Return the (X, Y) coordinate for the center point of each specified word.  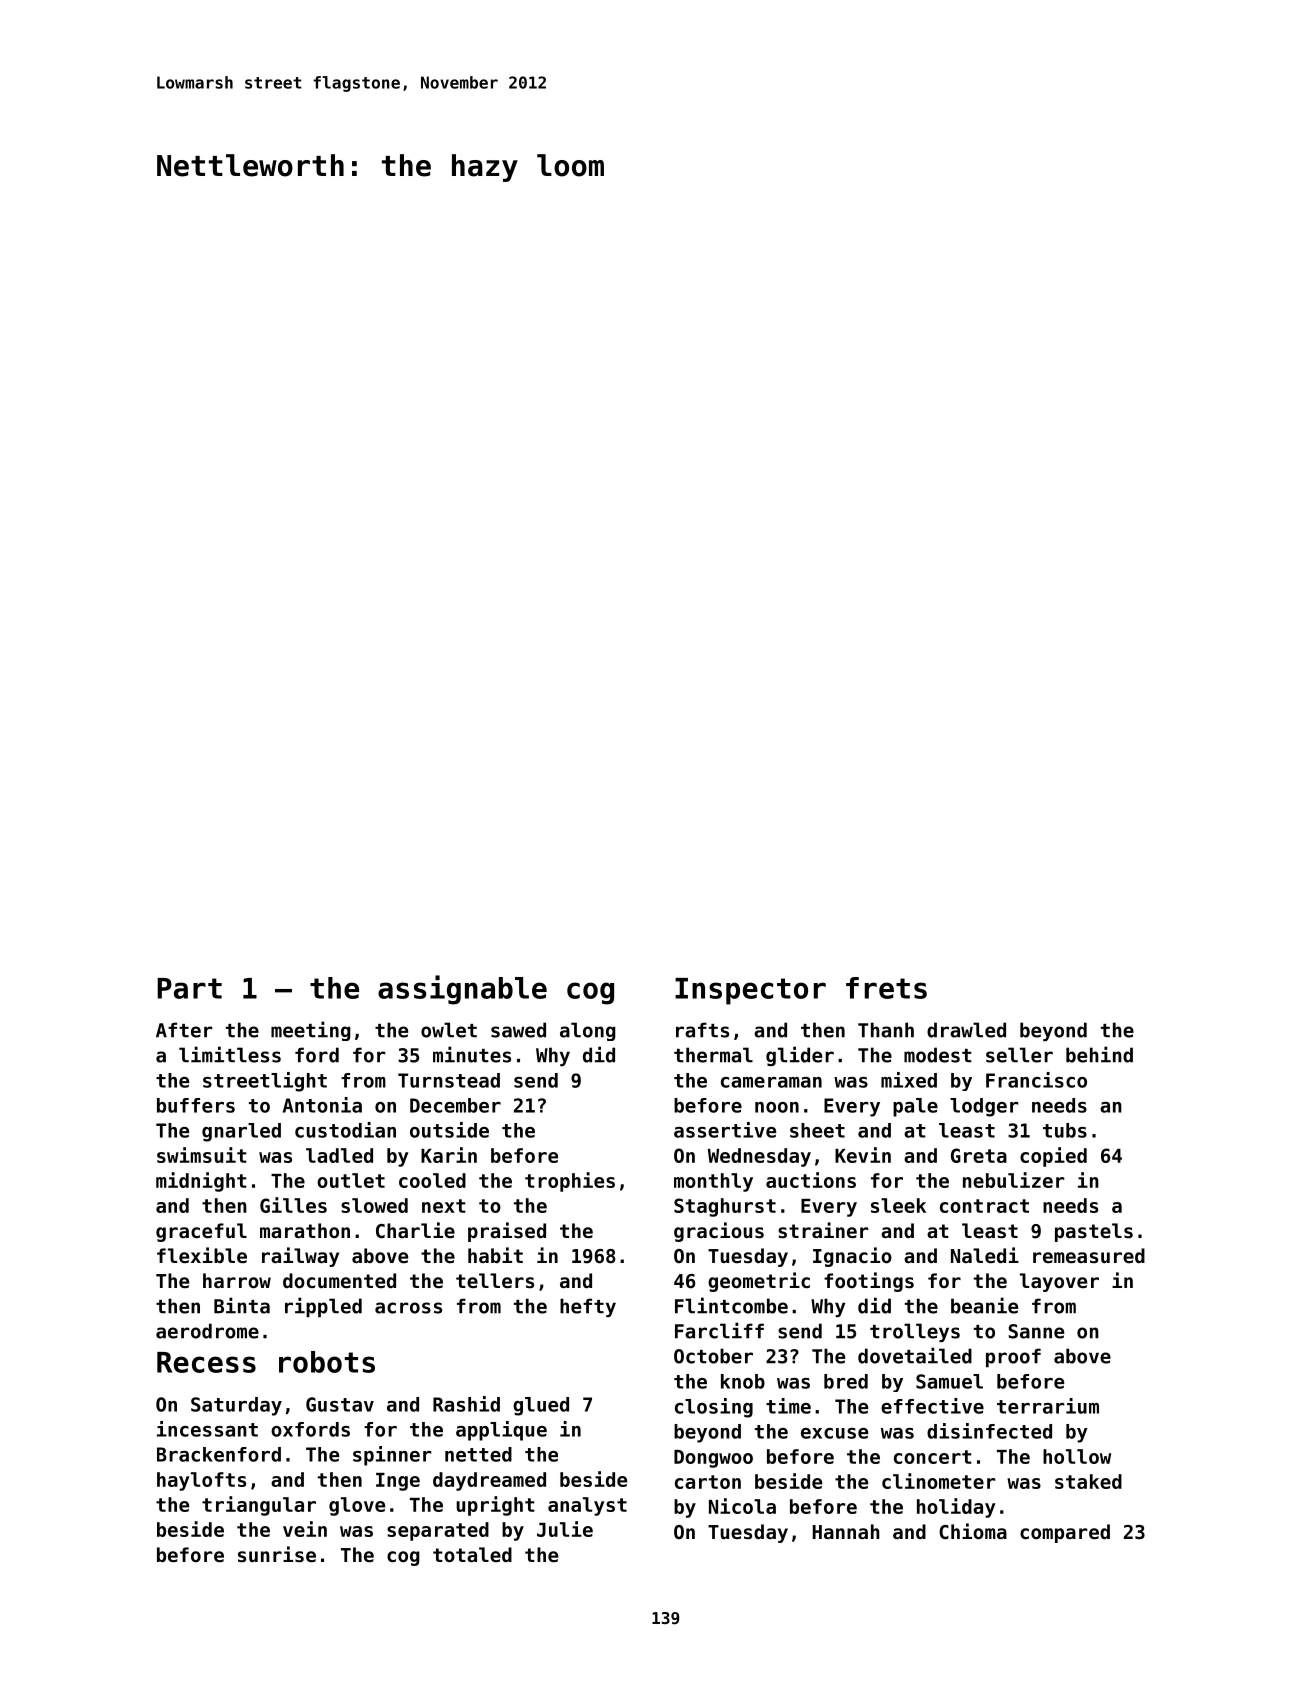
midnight (201, 1182)
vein (305, 1529)
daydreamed (489, 1481)
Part (189, 988)
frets (886, 988)
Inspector (750, 991)
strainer (823, 1230)
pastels (1094, 1232)
